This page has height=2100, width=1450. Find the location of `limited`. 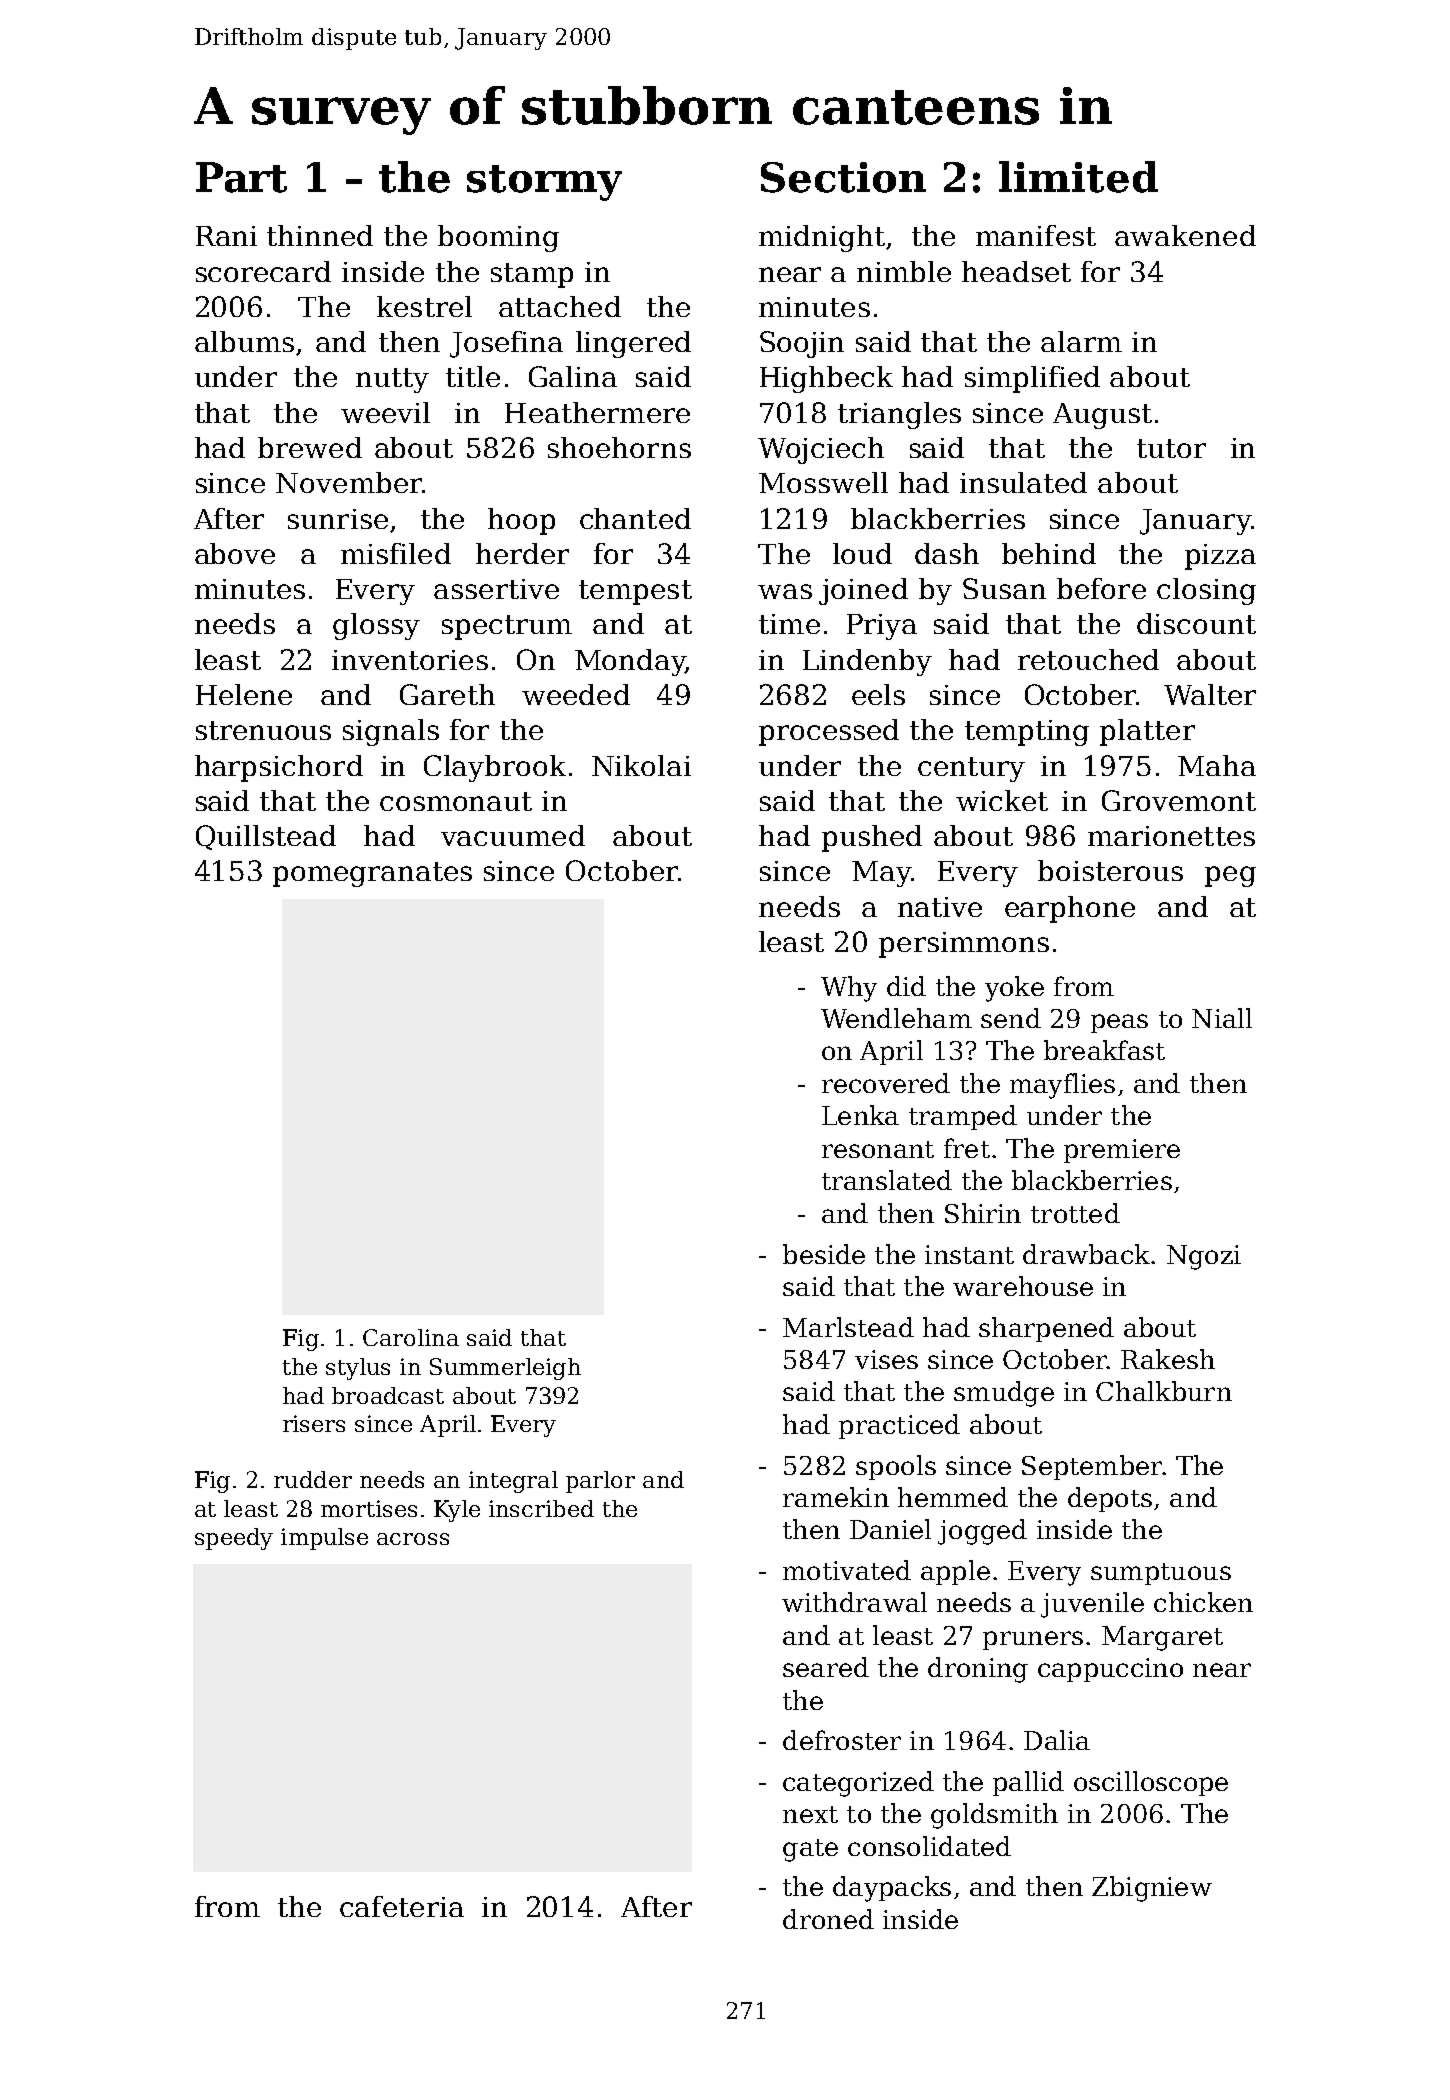

limited is located at coordinates (1078, 177).
